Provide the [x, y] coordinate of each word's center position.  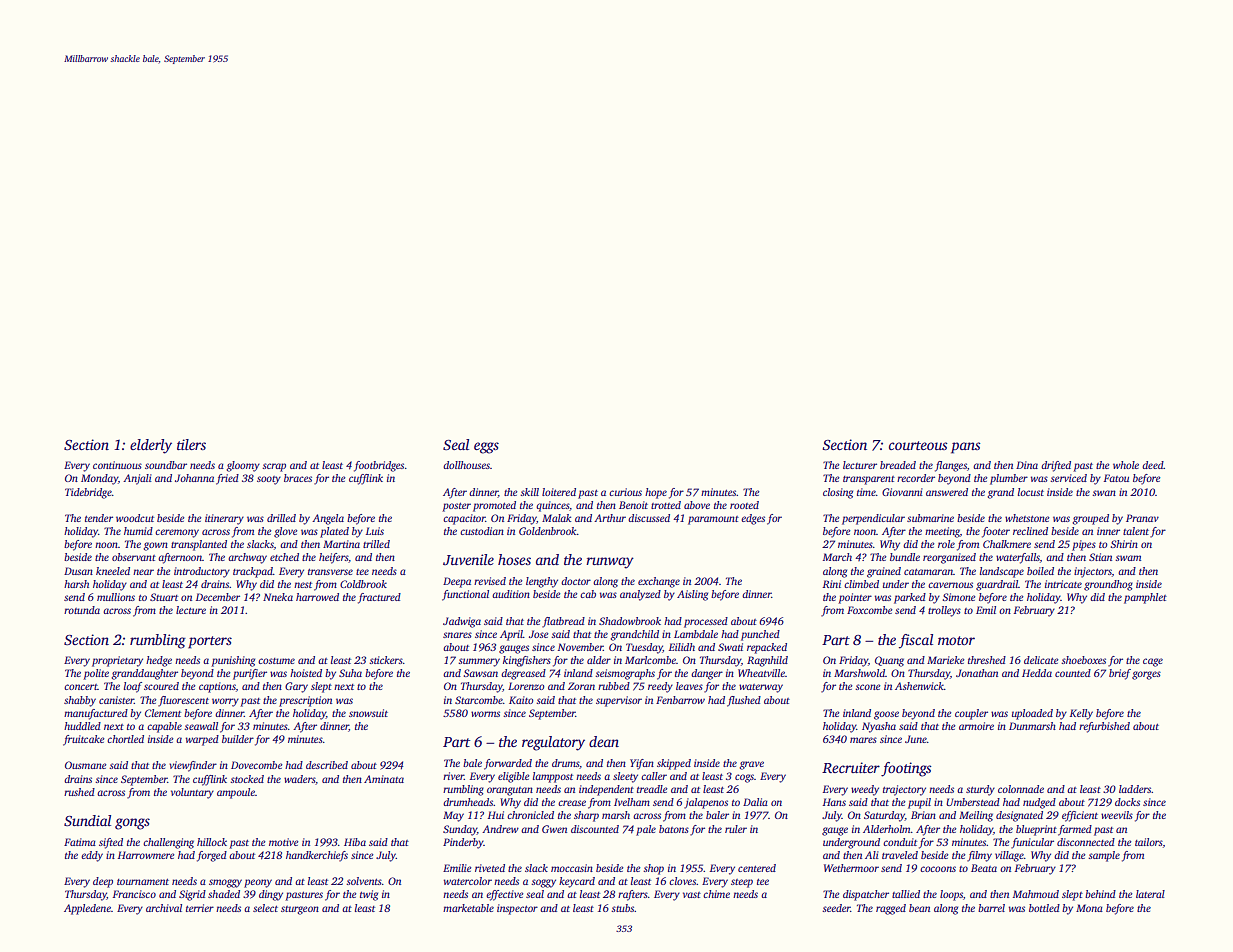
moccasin [572, 868]
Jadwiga [462, 622]
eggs [486, 448]
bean [919, 908]
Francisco [134, 894]
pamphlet [1145, 598]
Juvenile [468, 559]
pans [966, 448]
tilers [191, 444]
